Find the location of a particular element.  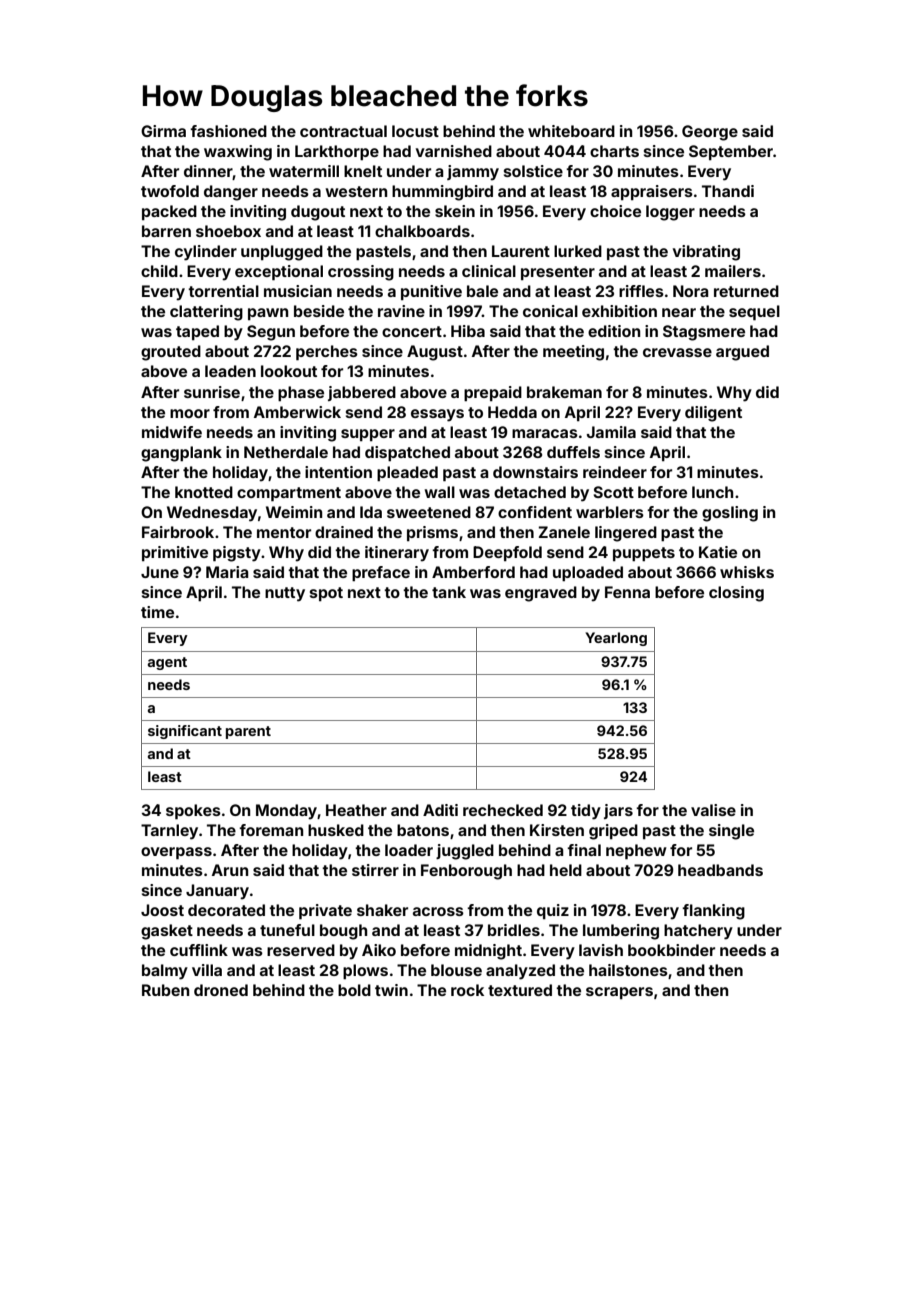

bold is located at coordinates (354, 990).
